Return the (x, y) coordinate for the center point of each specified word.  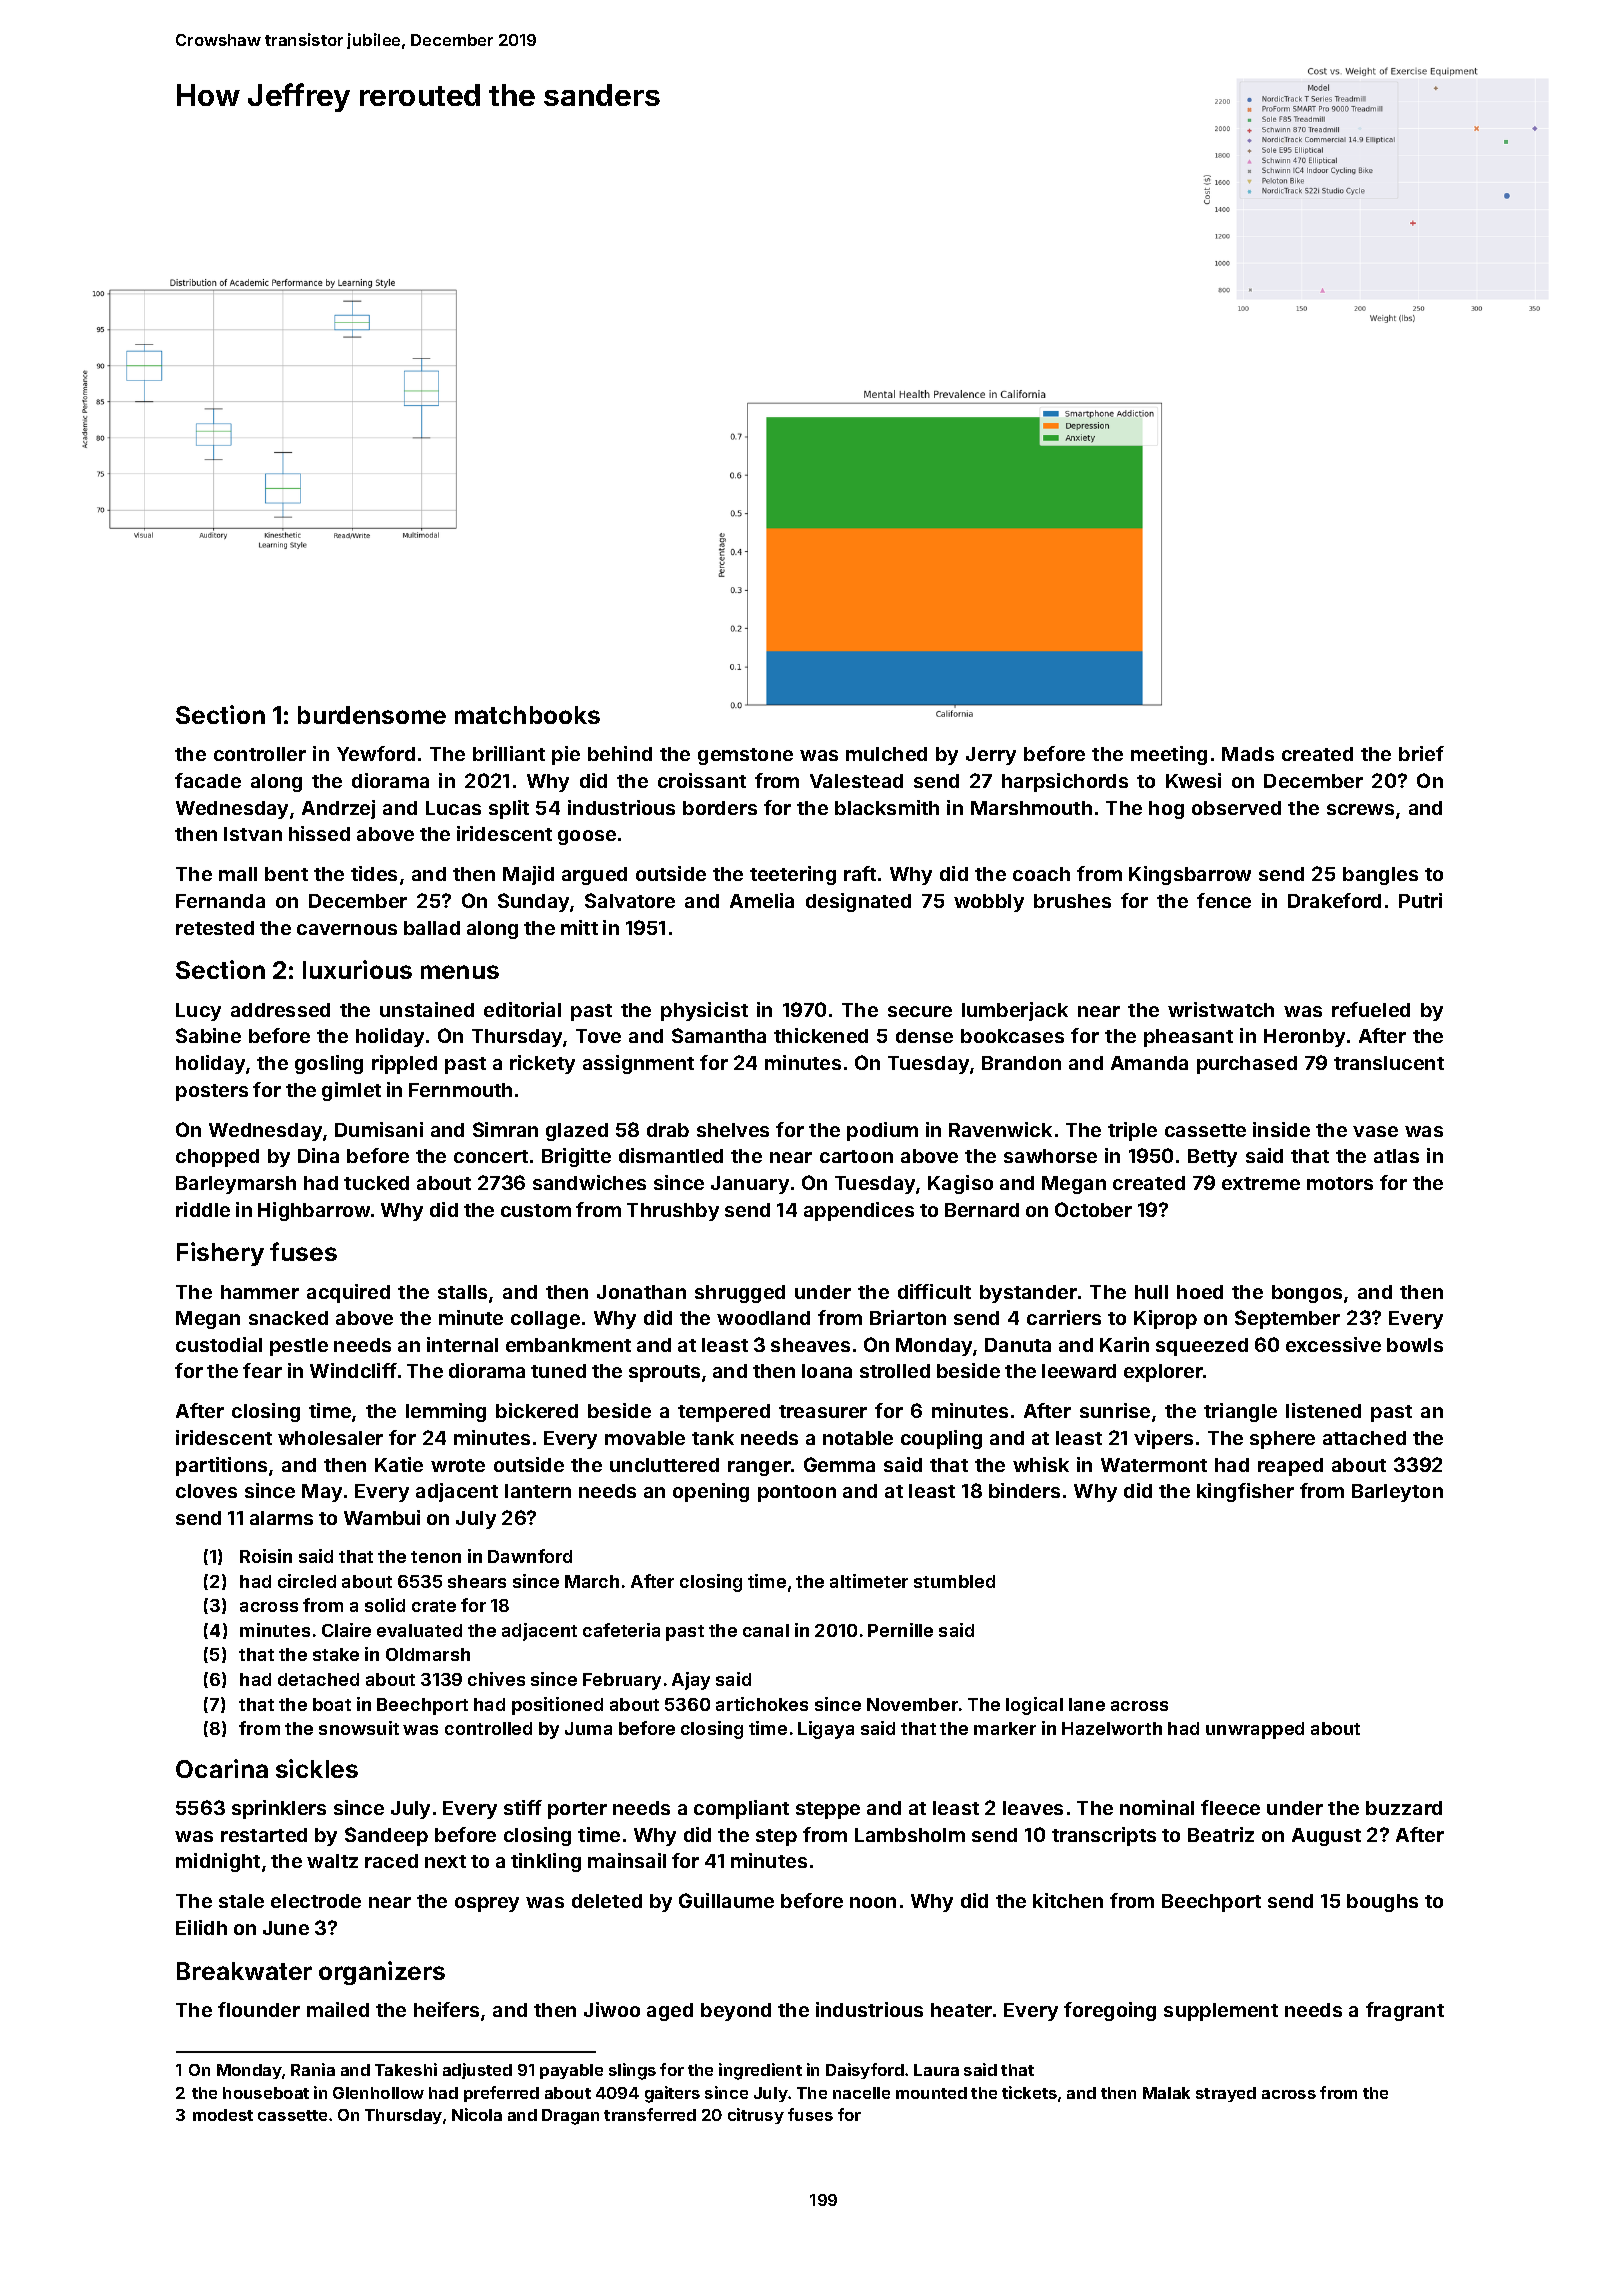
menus (460, 972)
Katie (399, 1464)
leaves (1033, 1808)
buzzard (1404, 1808)
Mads (1248, 754)
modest (223, 2115)
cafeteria (621, 1630)
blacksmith (887, 807)
